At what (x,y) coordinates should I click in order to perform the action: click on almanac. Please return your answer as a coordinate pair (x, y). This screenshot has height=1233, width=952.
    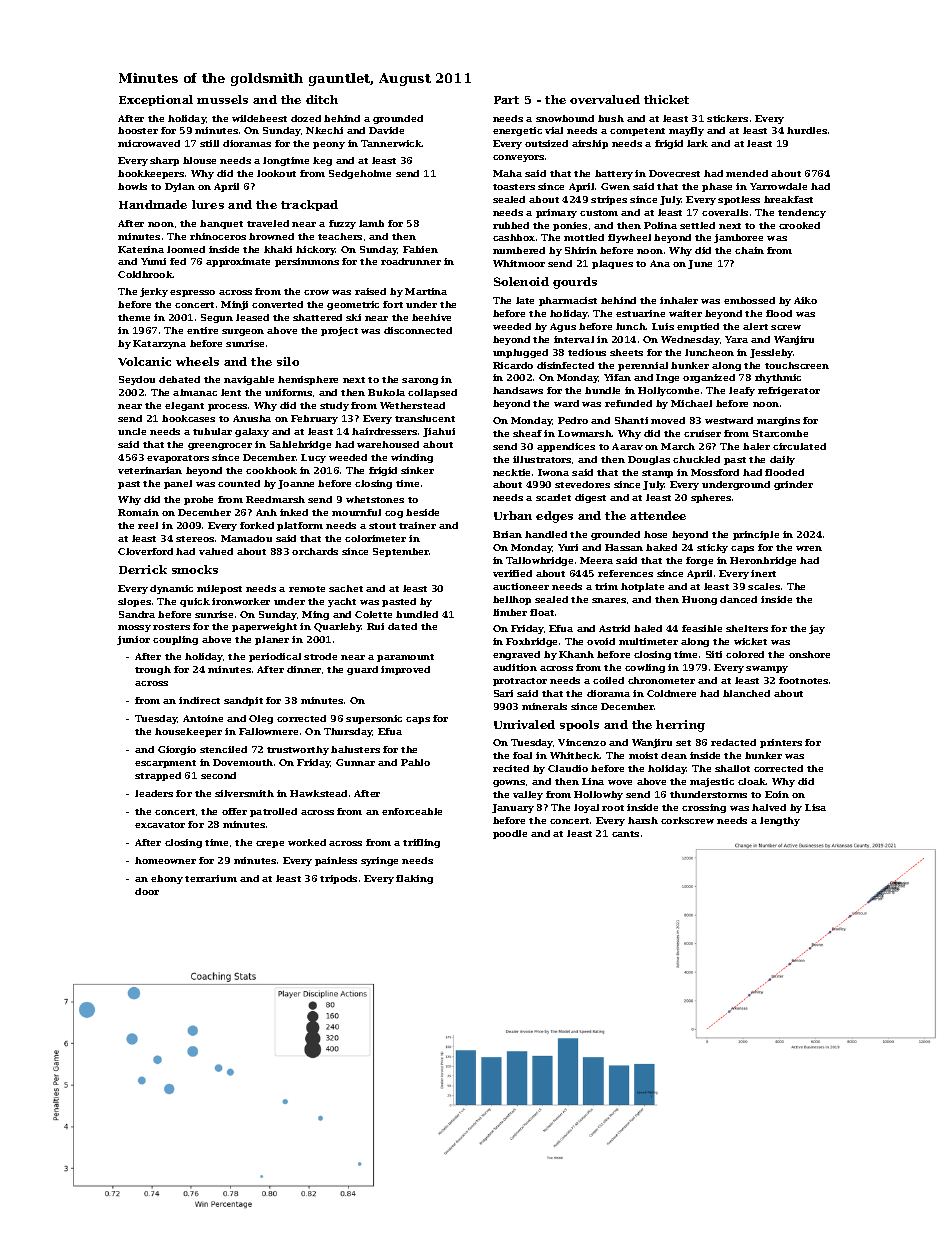
    Looking at the image, I should click on (195, 392).
